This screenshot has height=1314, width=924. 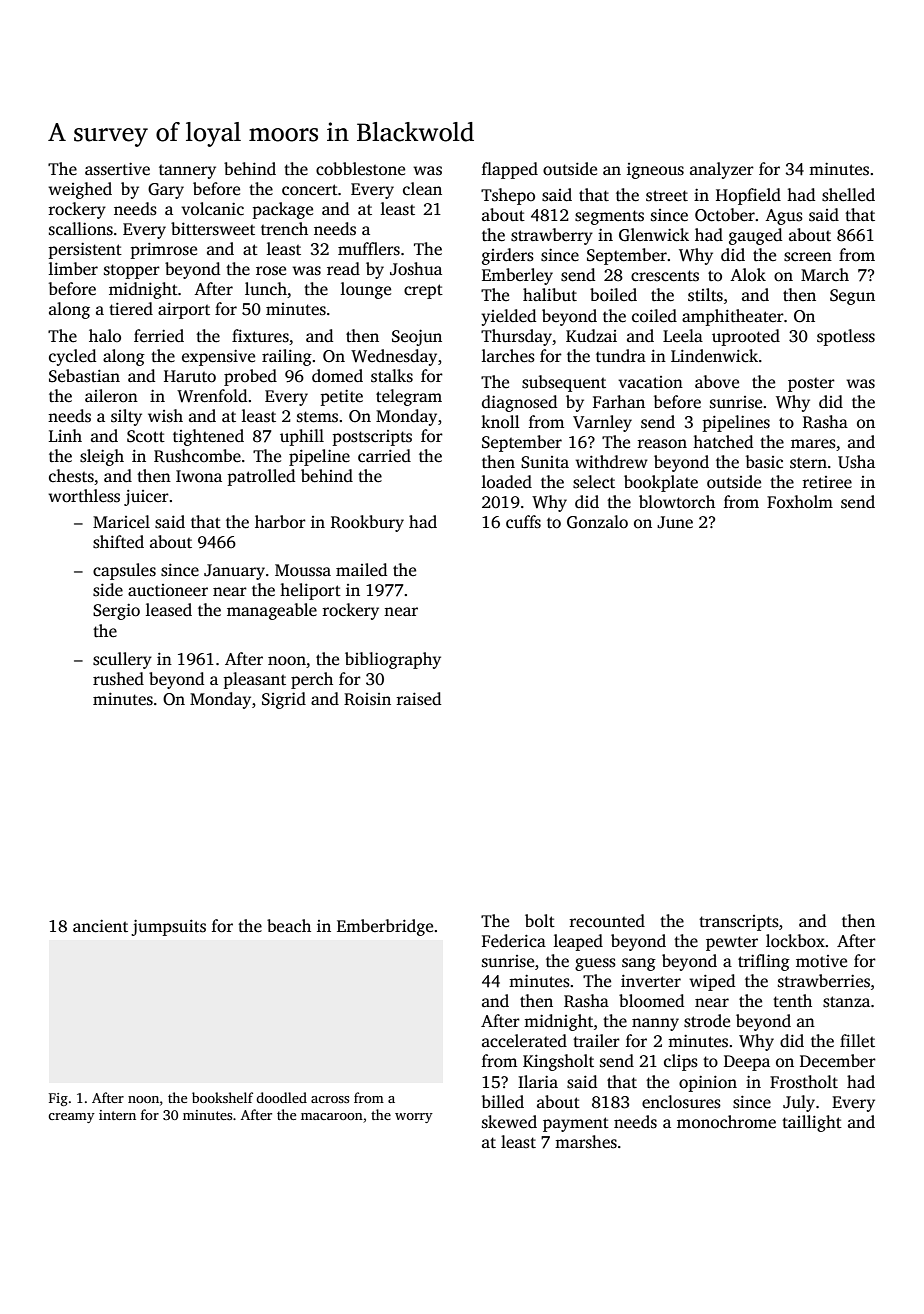 What do you see at coordinates (84, 496) in the screenshot?
I see `worthless` at bounding box center [84, 496].
